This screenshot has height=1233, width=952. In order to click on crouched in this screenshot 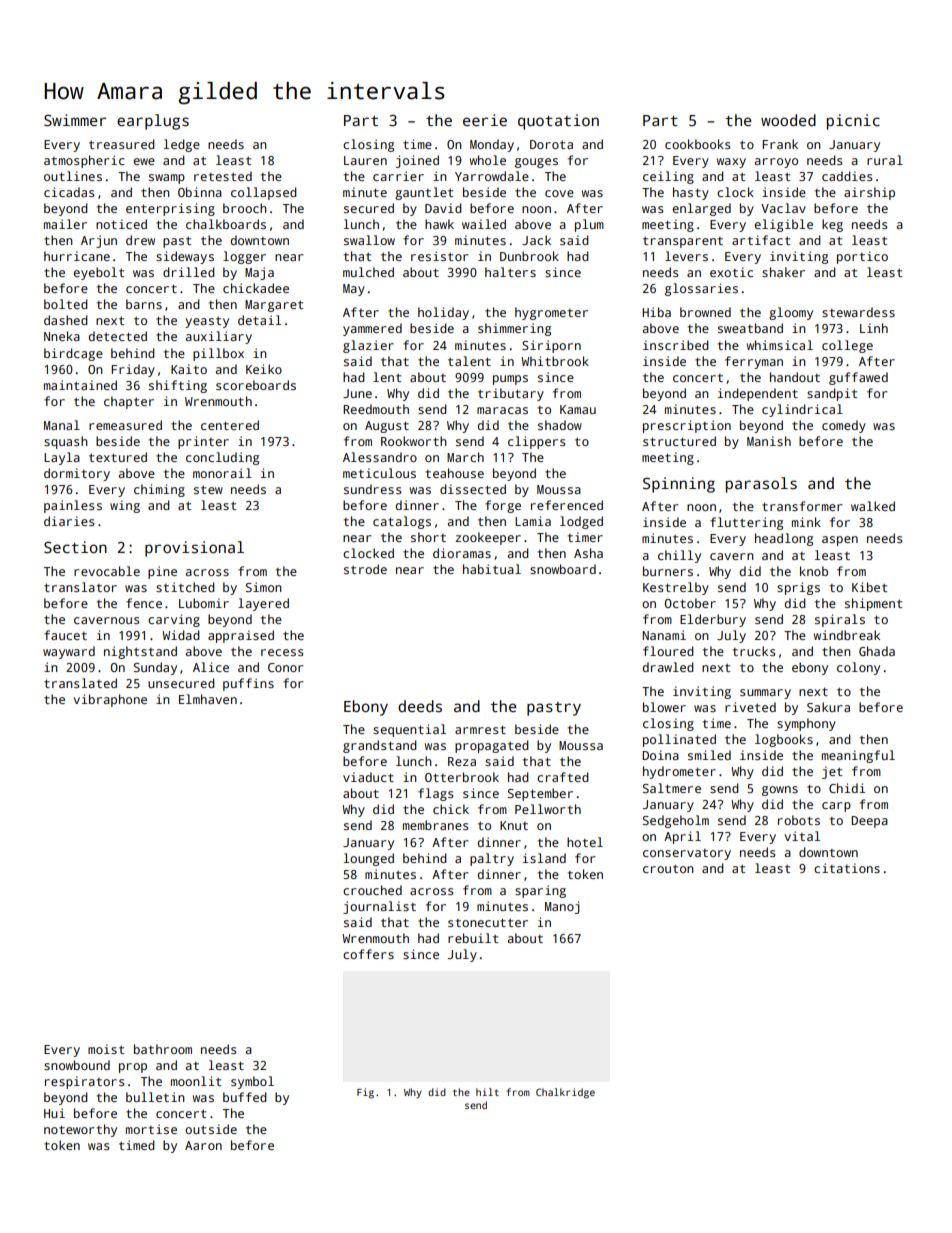, I will do `click(372, 890)`.
